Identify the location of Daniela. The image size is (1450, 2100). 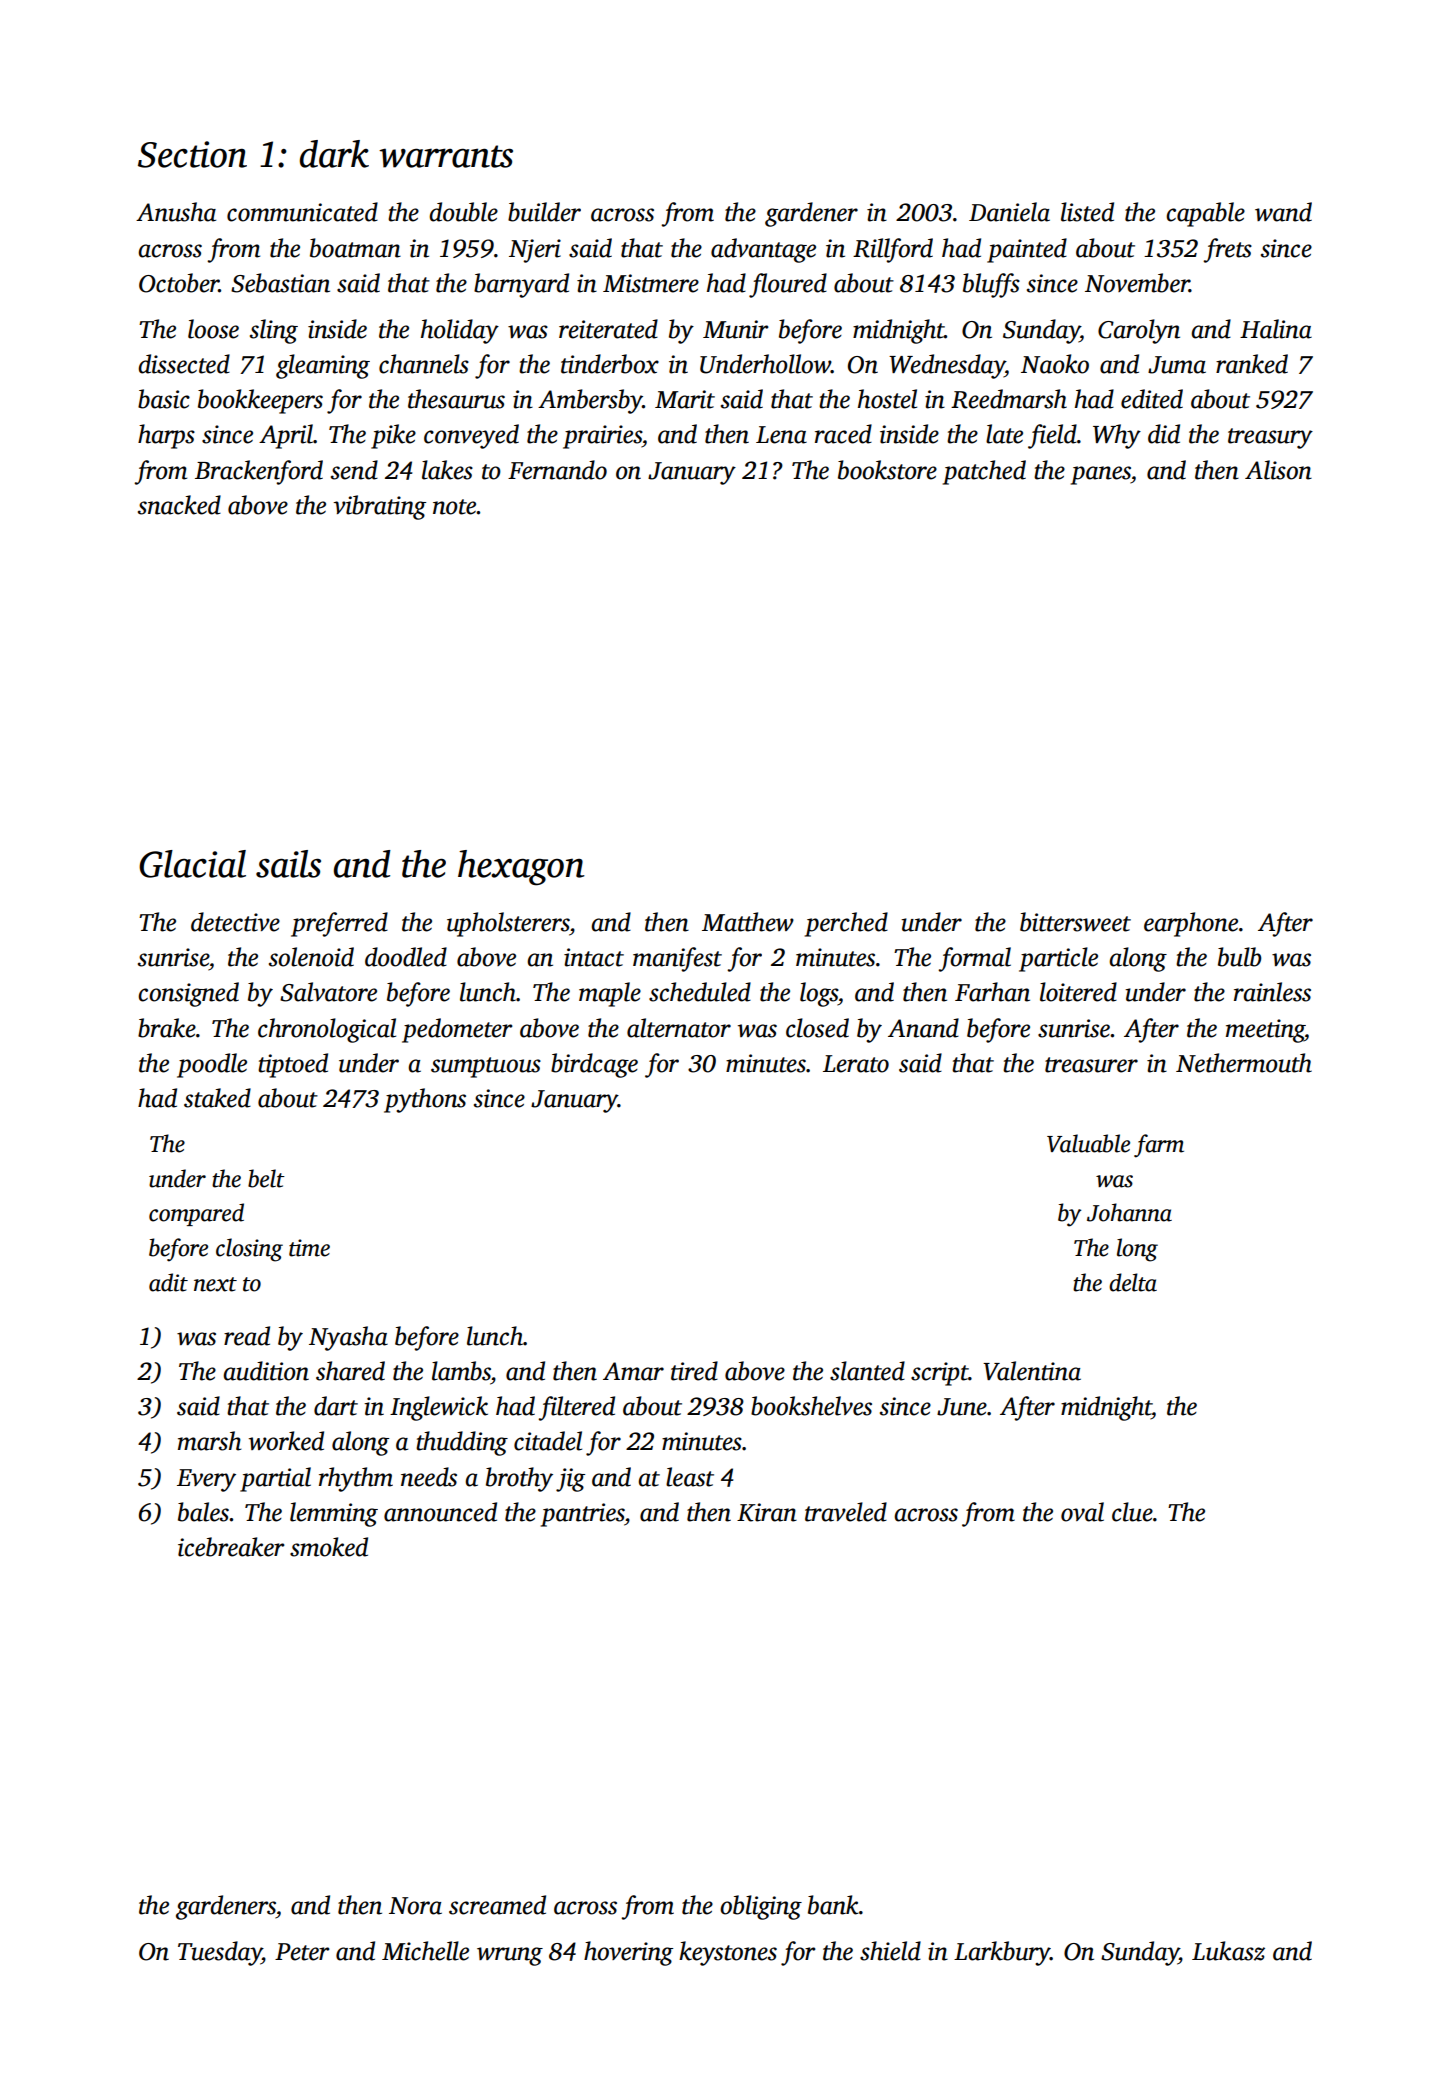
(1009, 212).
